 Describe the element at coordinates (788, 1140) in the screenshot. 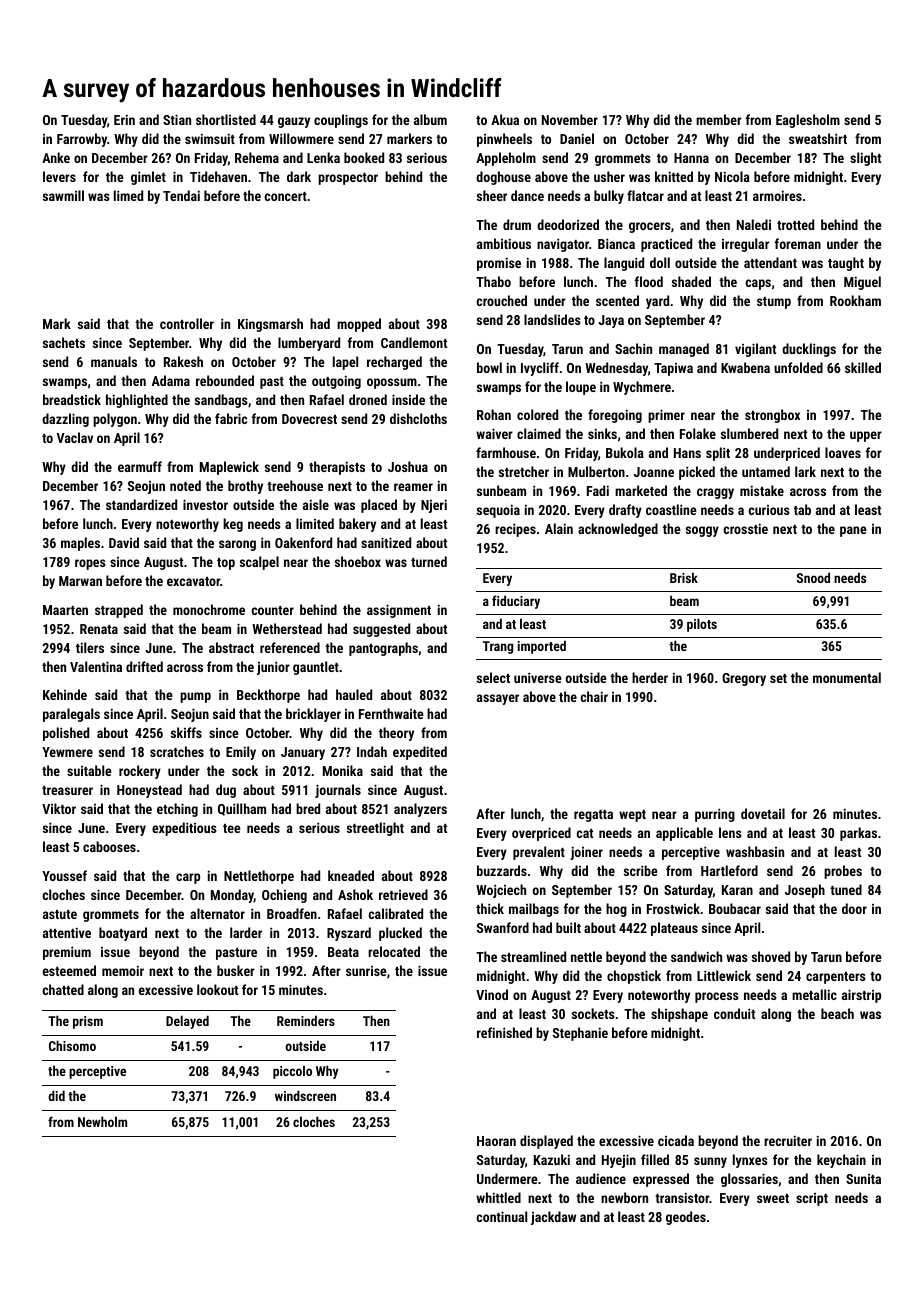

I see `recruiter` at that location.
